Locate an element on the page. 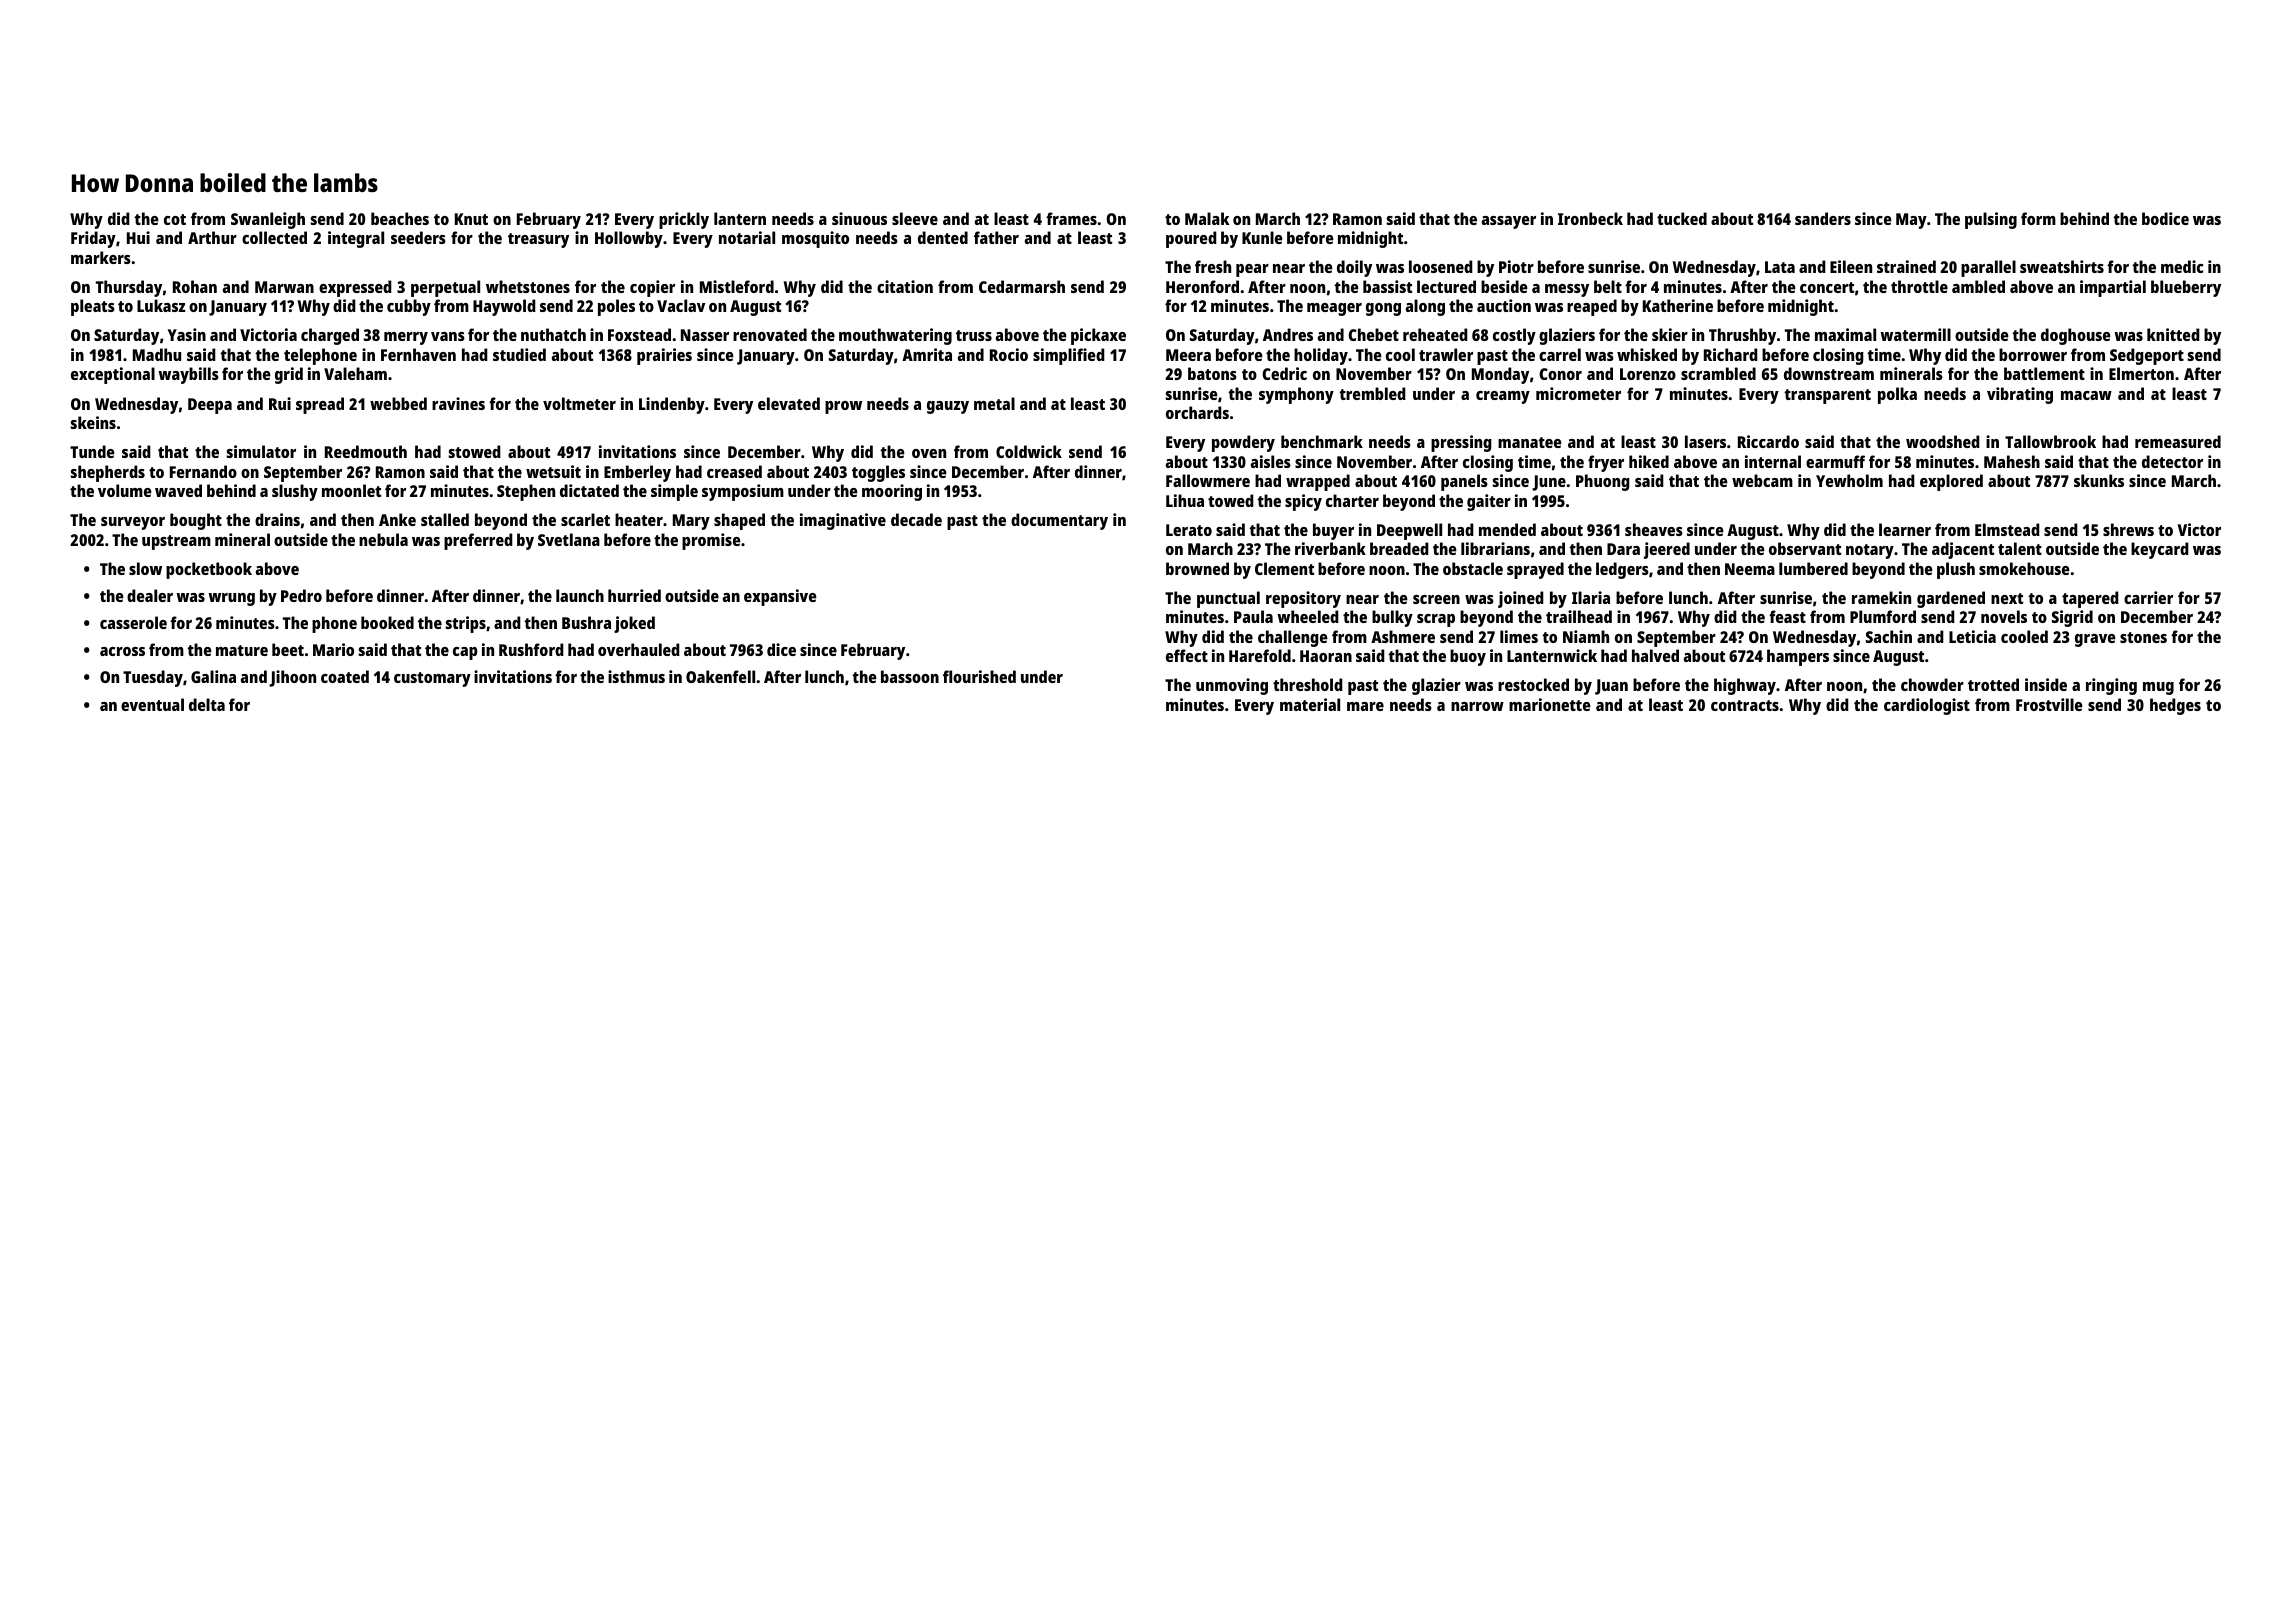  Jihoon is located at coordinates (292, 678).
